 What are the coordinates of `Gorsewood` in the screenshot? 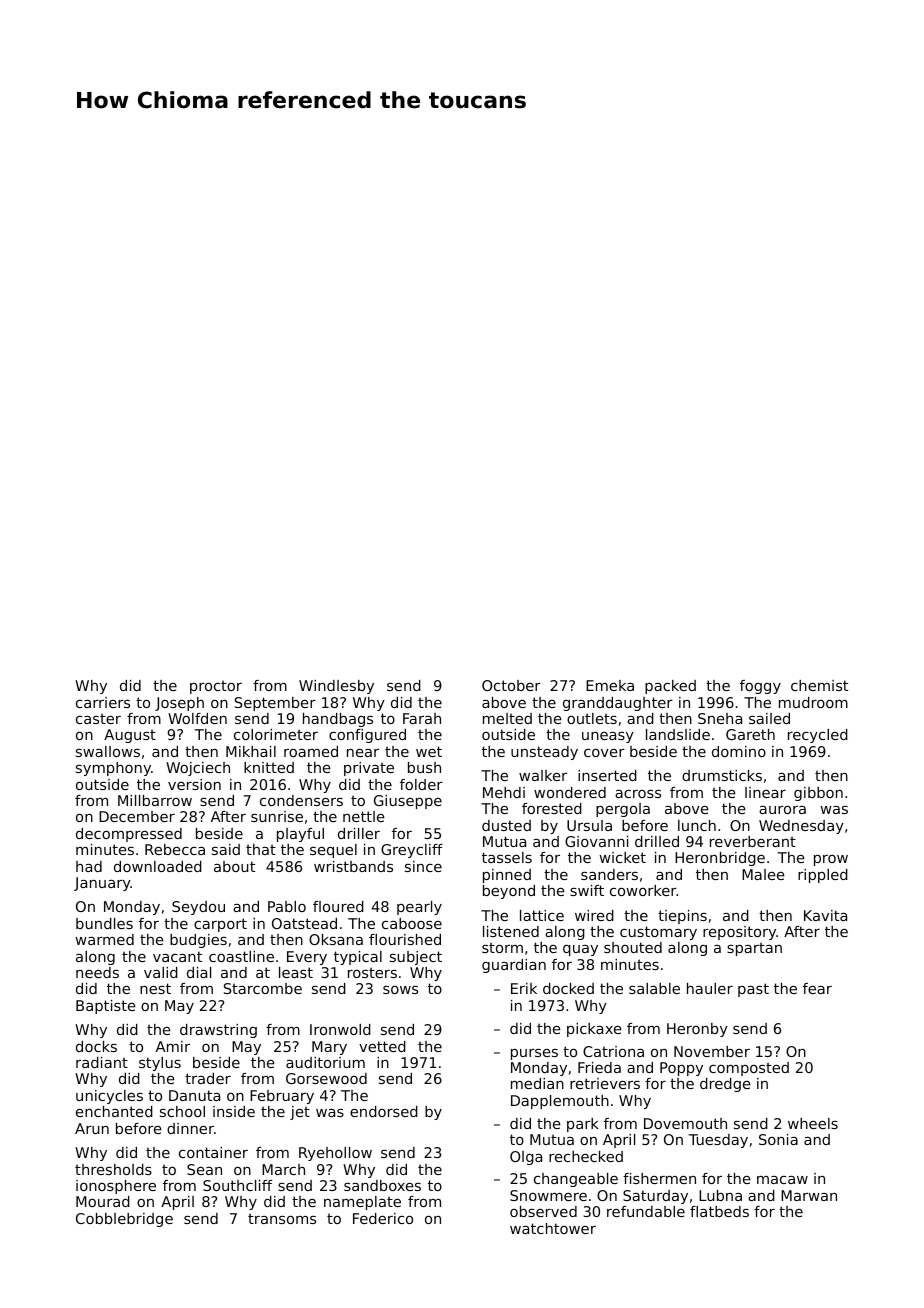 It's located at (326, 1078).
